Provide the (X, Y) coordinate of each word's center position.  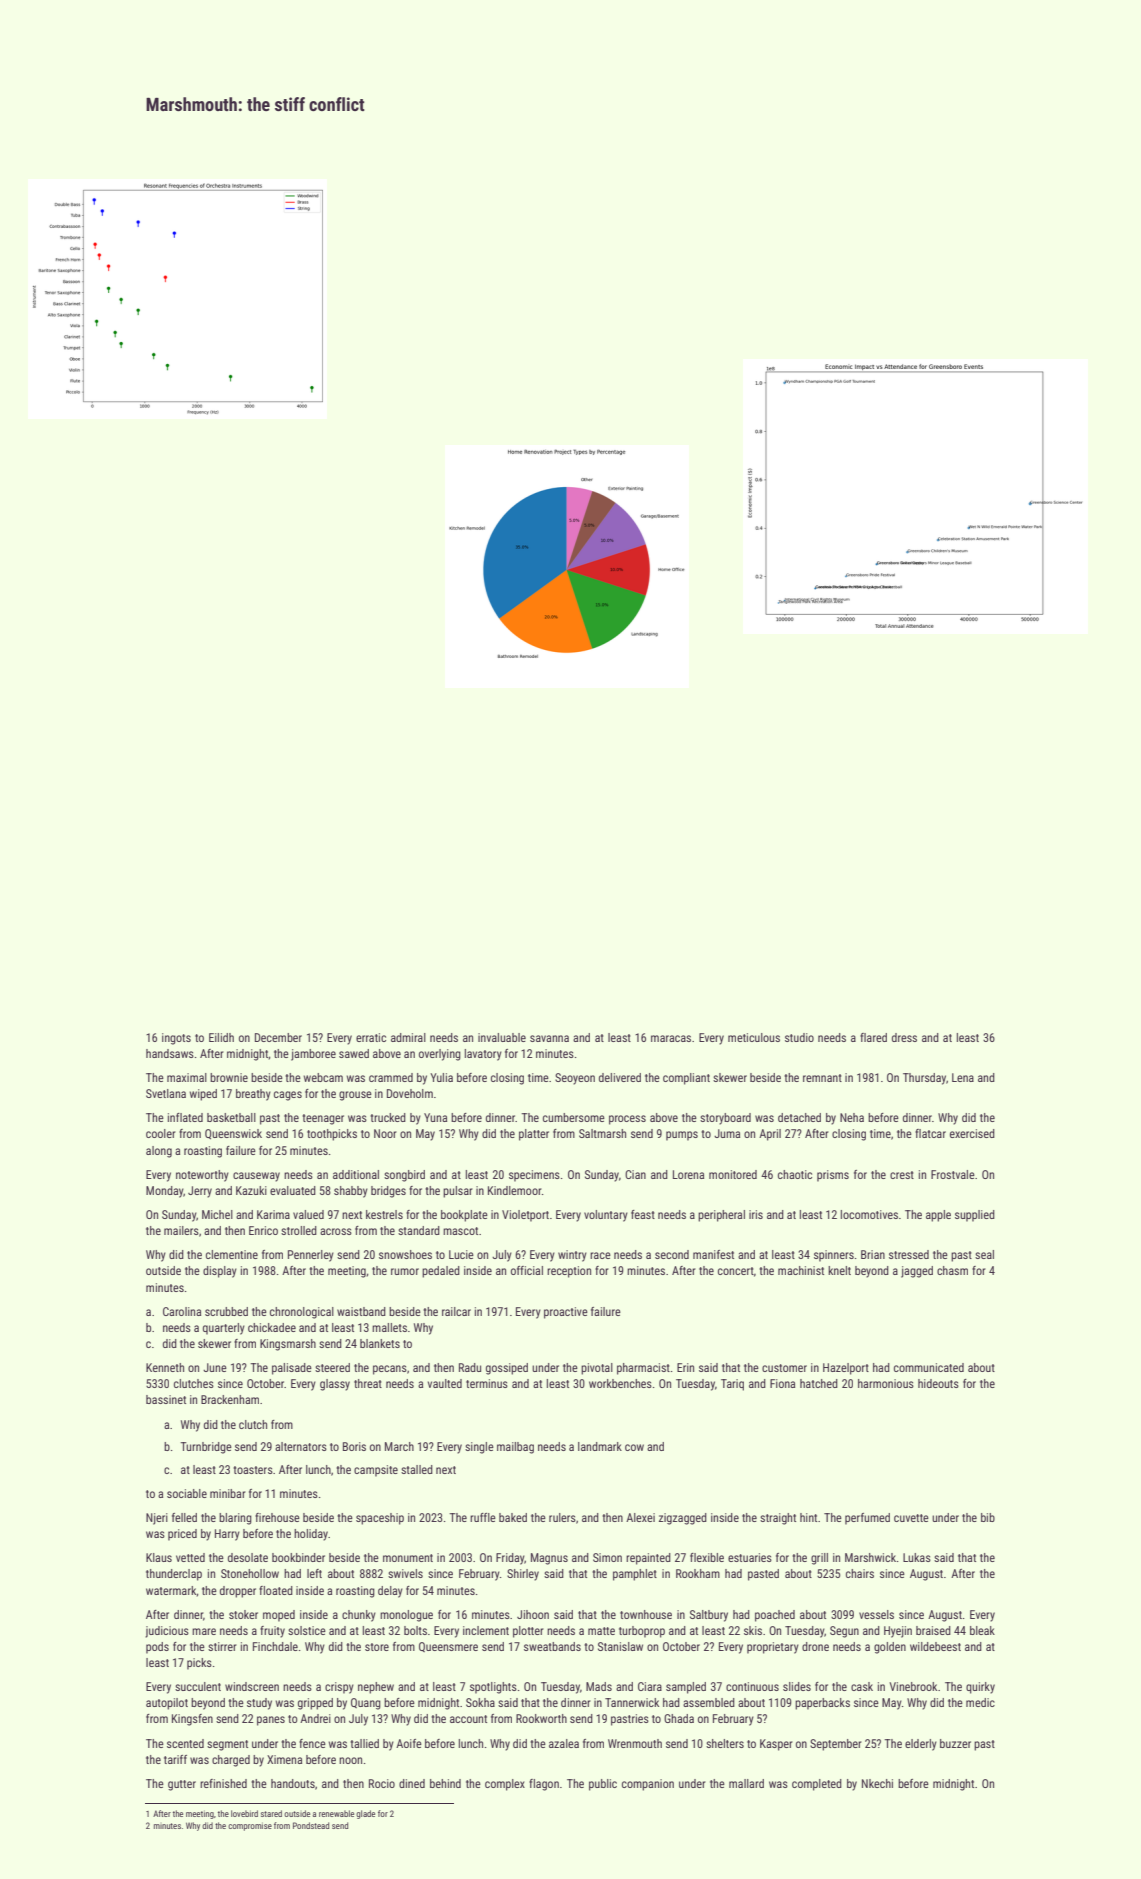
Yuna (435, 1117)
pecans (390, 1370)
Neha (852, 1117)
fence (312, 1743)
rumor (405, 1271)
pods (157, 1648)
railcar (456, 1311)
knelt (839, 1270)
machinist (801, 1270)
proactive (566, 1313)
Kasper (776, 1745)
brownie (229, 1077)
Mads (599, 1686)
